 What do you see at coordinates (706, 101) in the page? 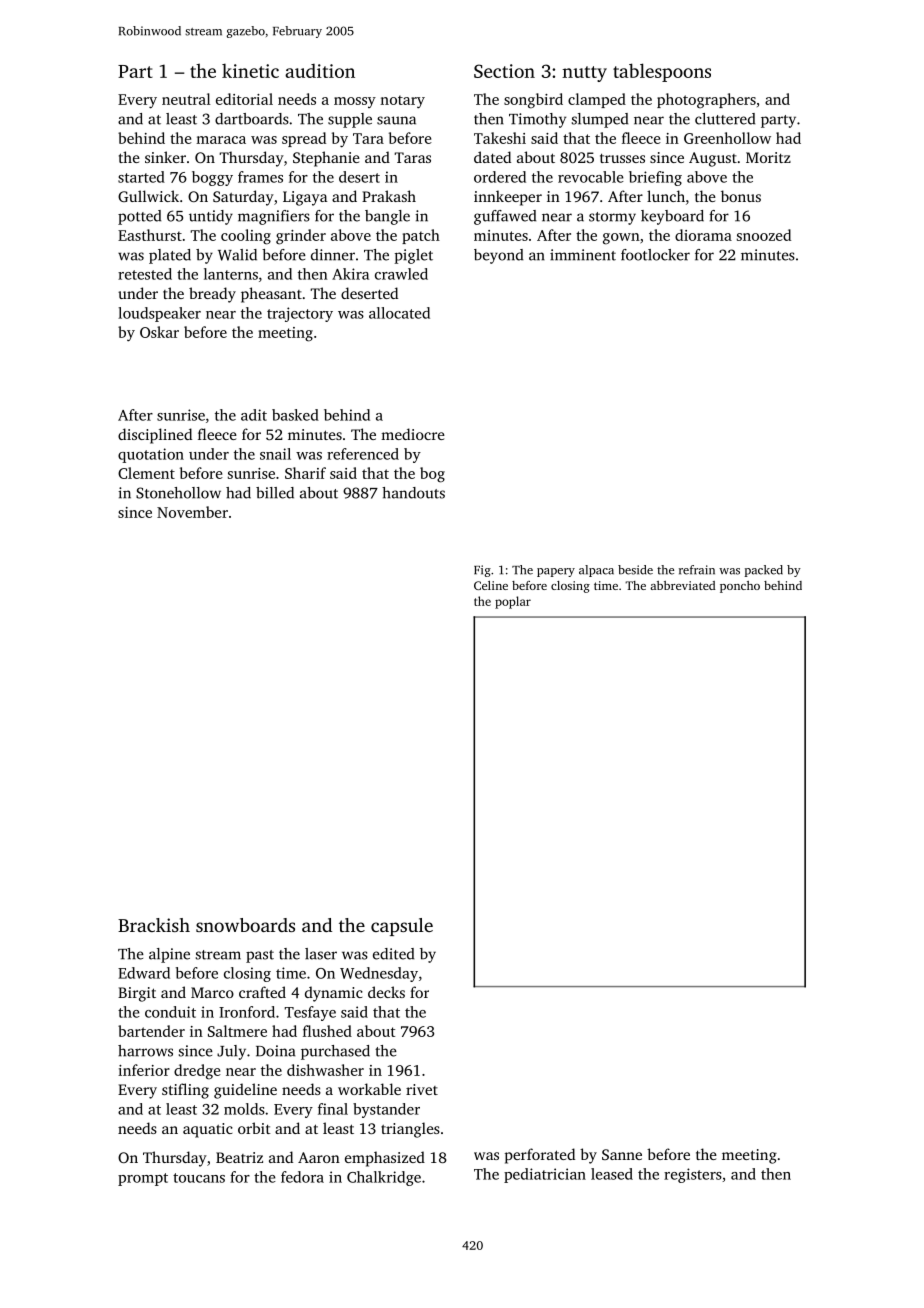
I see `photographers` at bounding box center [706, 101].
